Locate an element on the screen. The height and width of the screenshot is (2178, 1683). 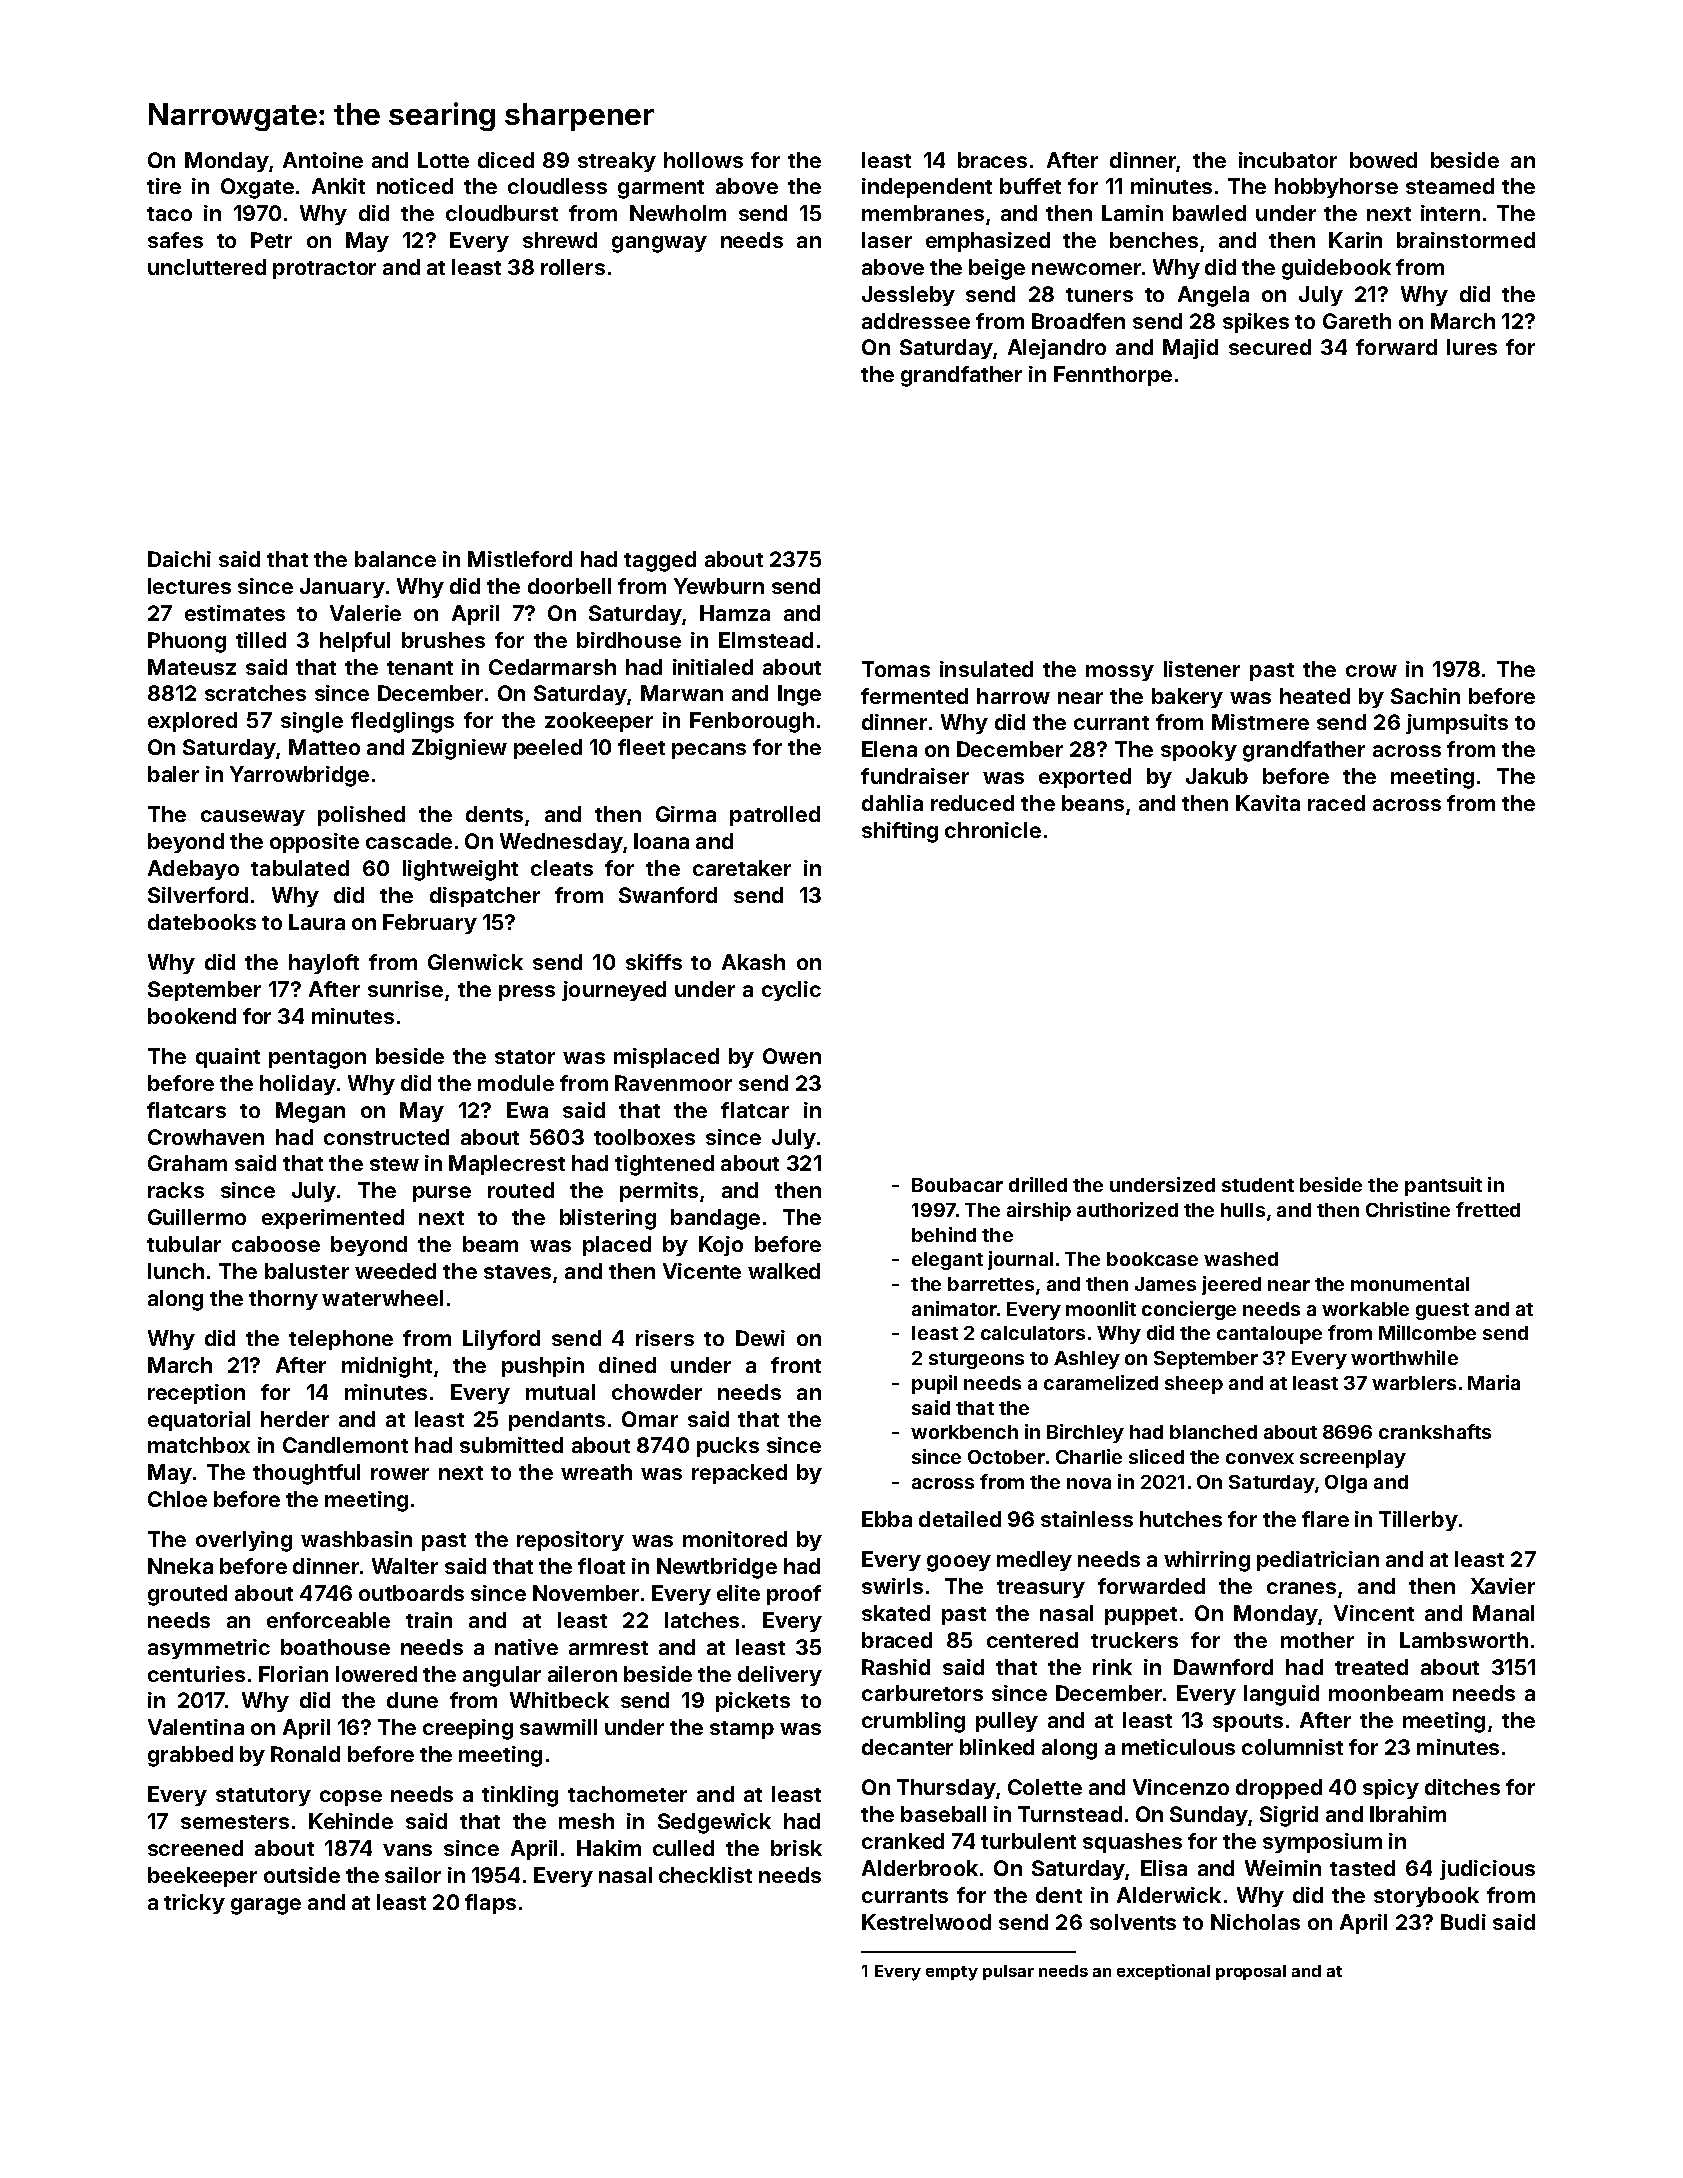
Antoine is located at coordinates (323, 160).
